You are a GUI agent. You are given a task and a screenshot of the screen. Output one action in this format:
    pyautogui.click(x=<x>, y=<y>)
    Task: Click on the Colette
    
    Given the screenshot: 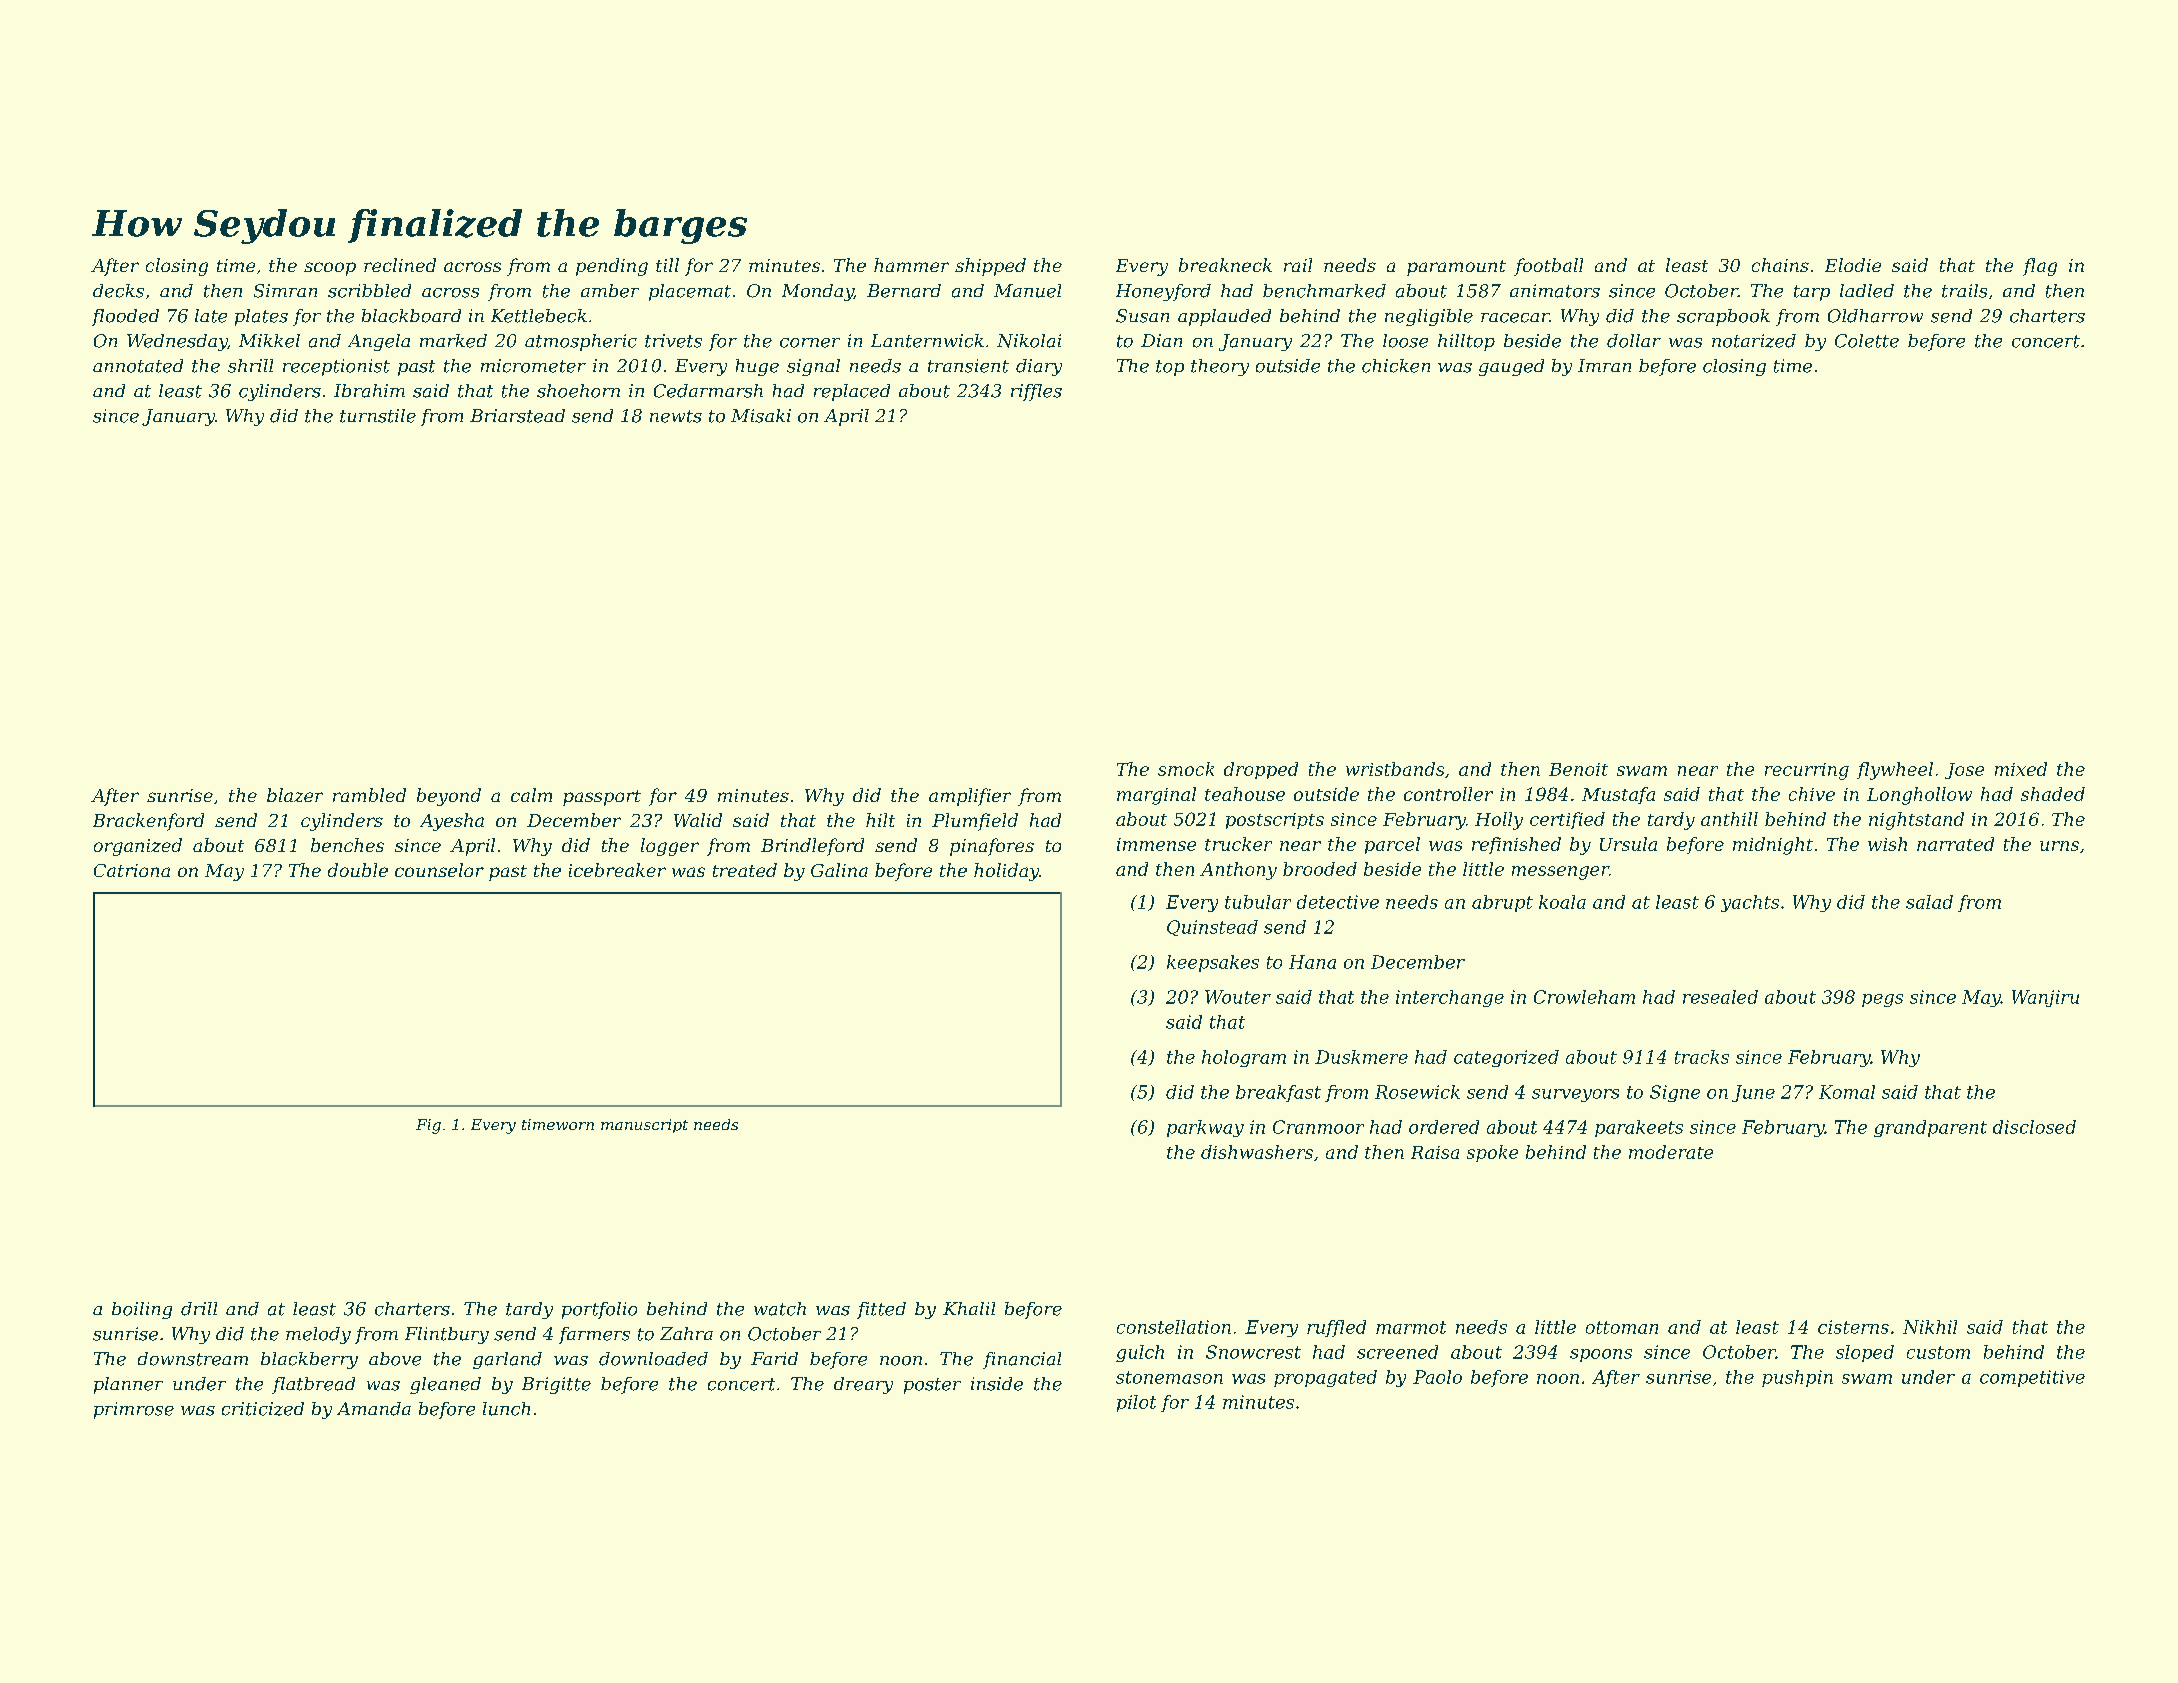 What is the action you would take?
    pyautogui.click(x=1867, y=341)
